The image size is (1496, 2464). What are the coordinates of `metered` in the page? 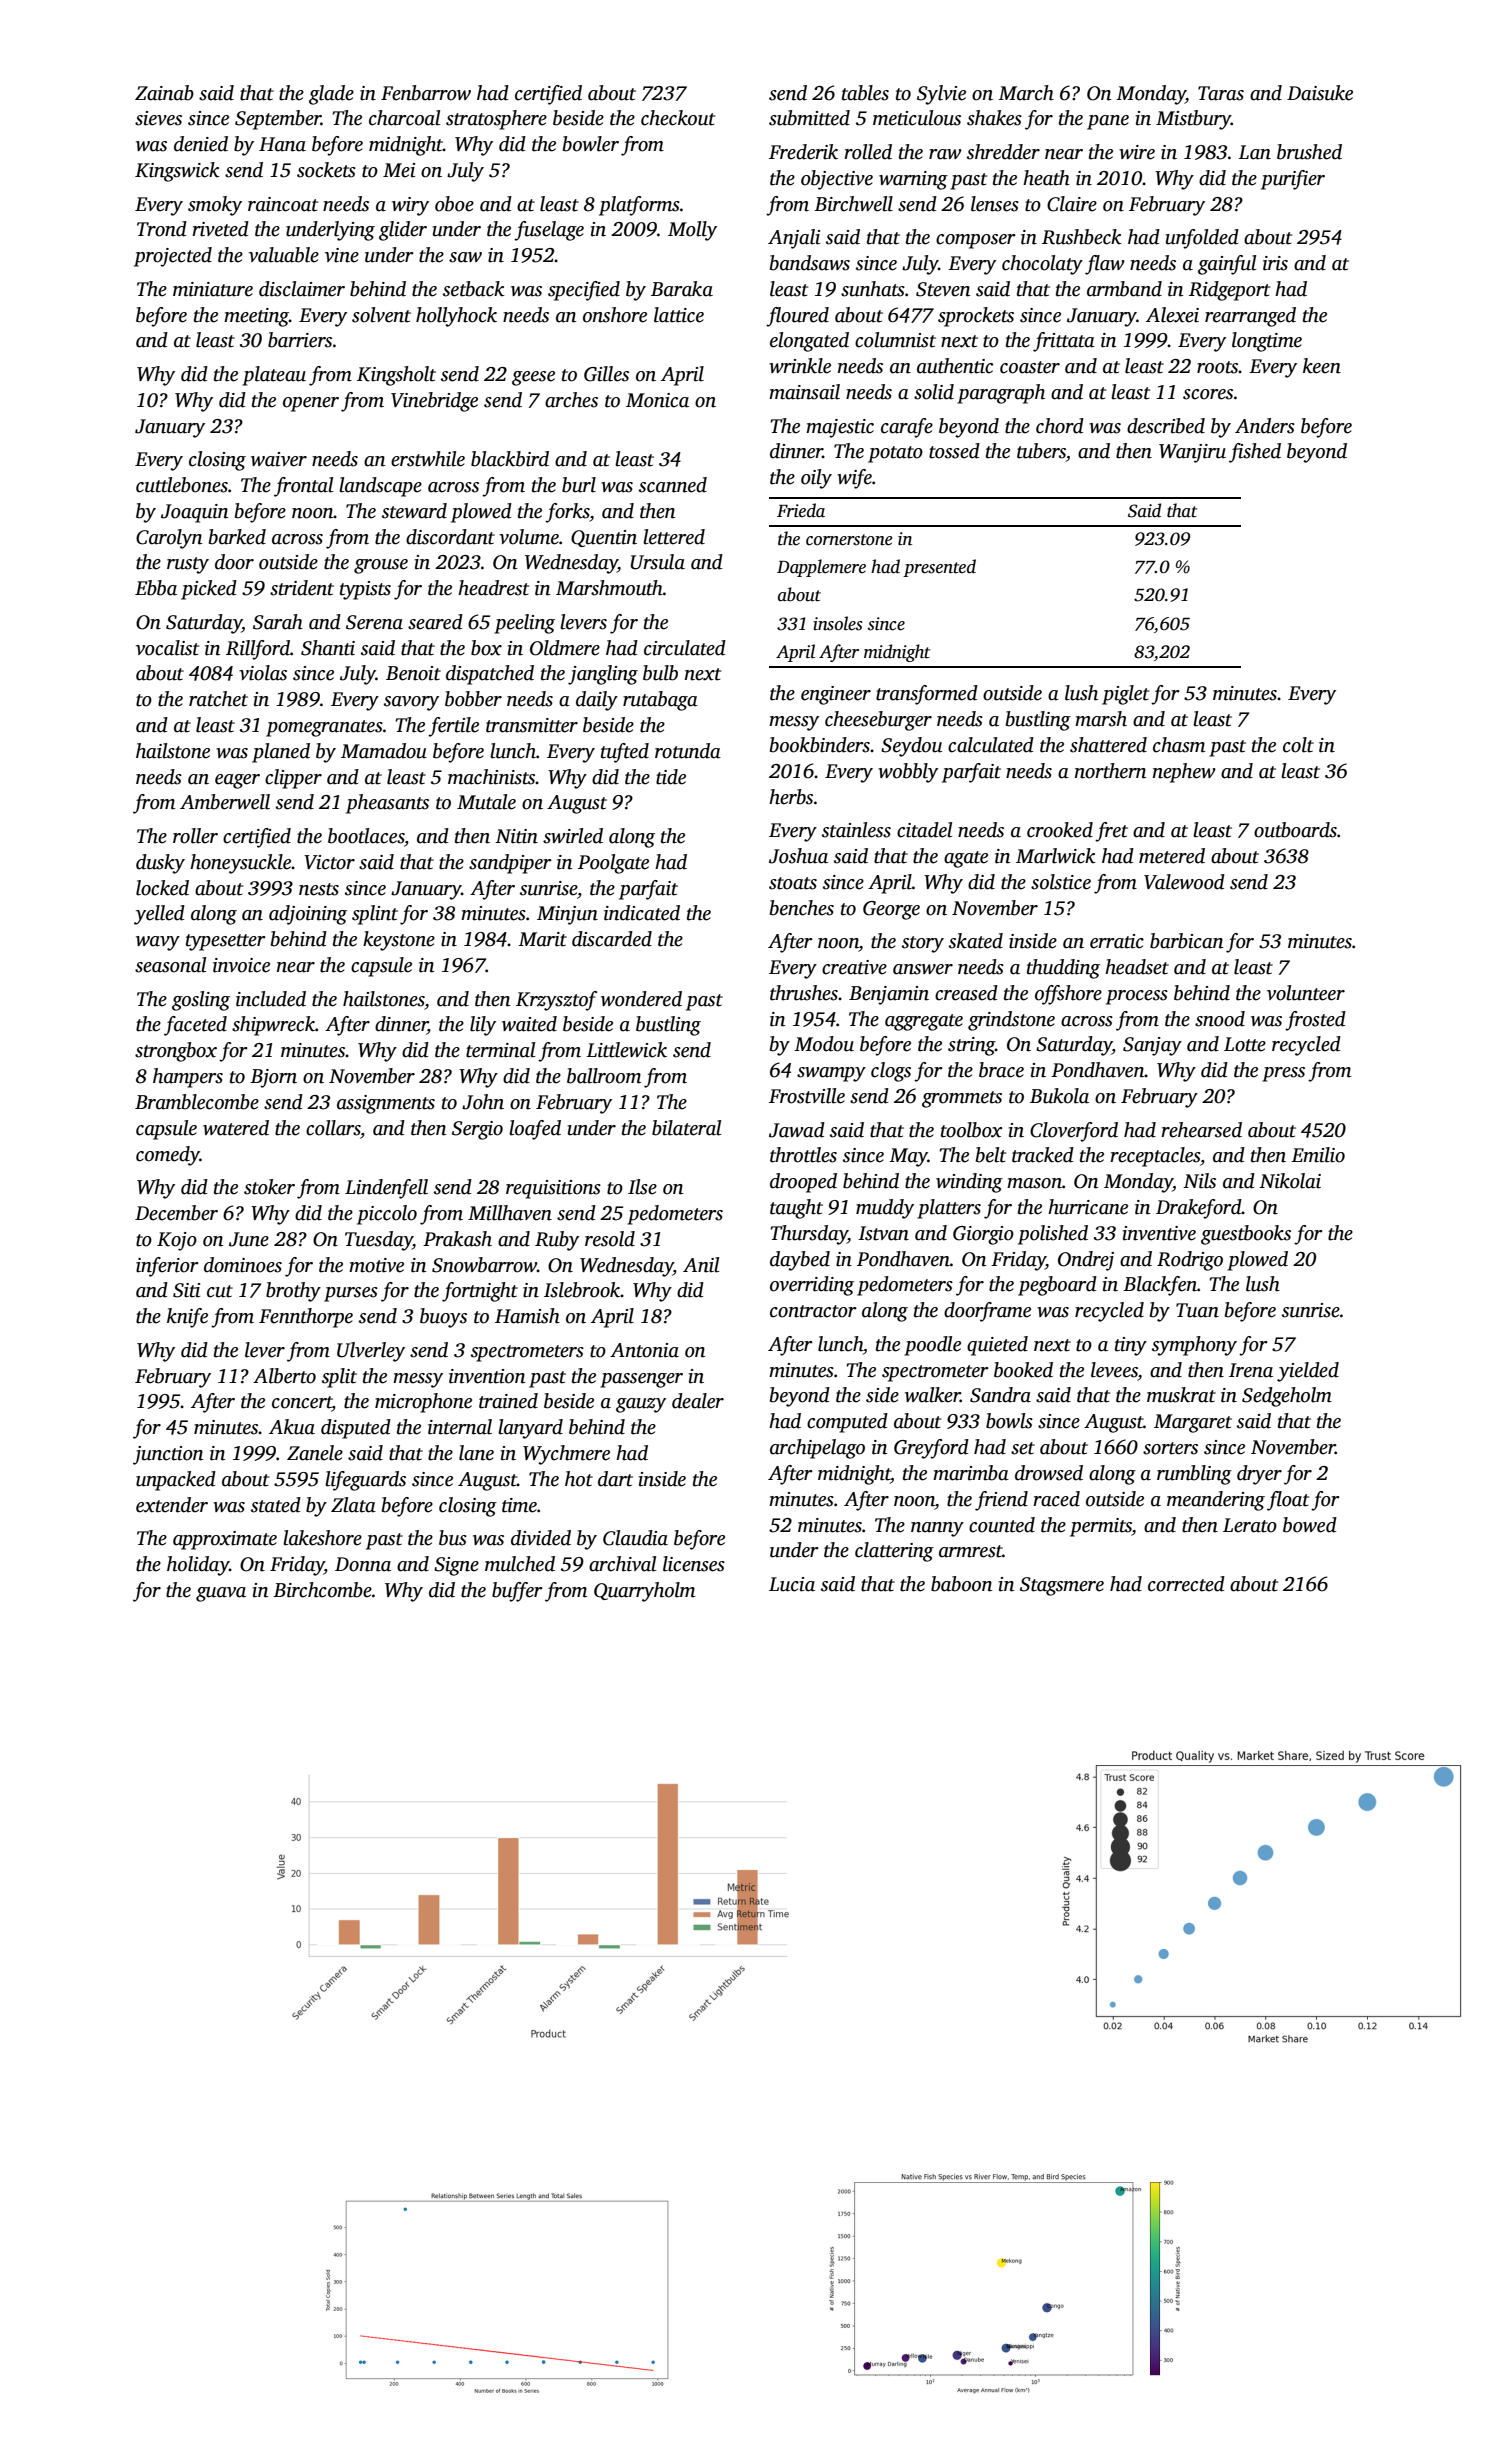 It's located at (1172, 856).
